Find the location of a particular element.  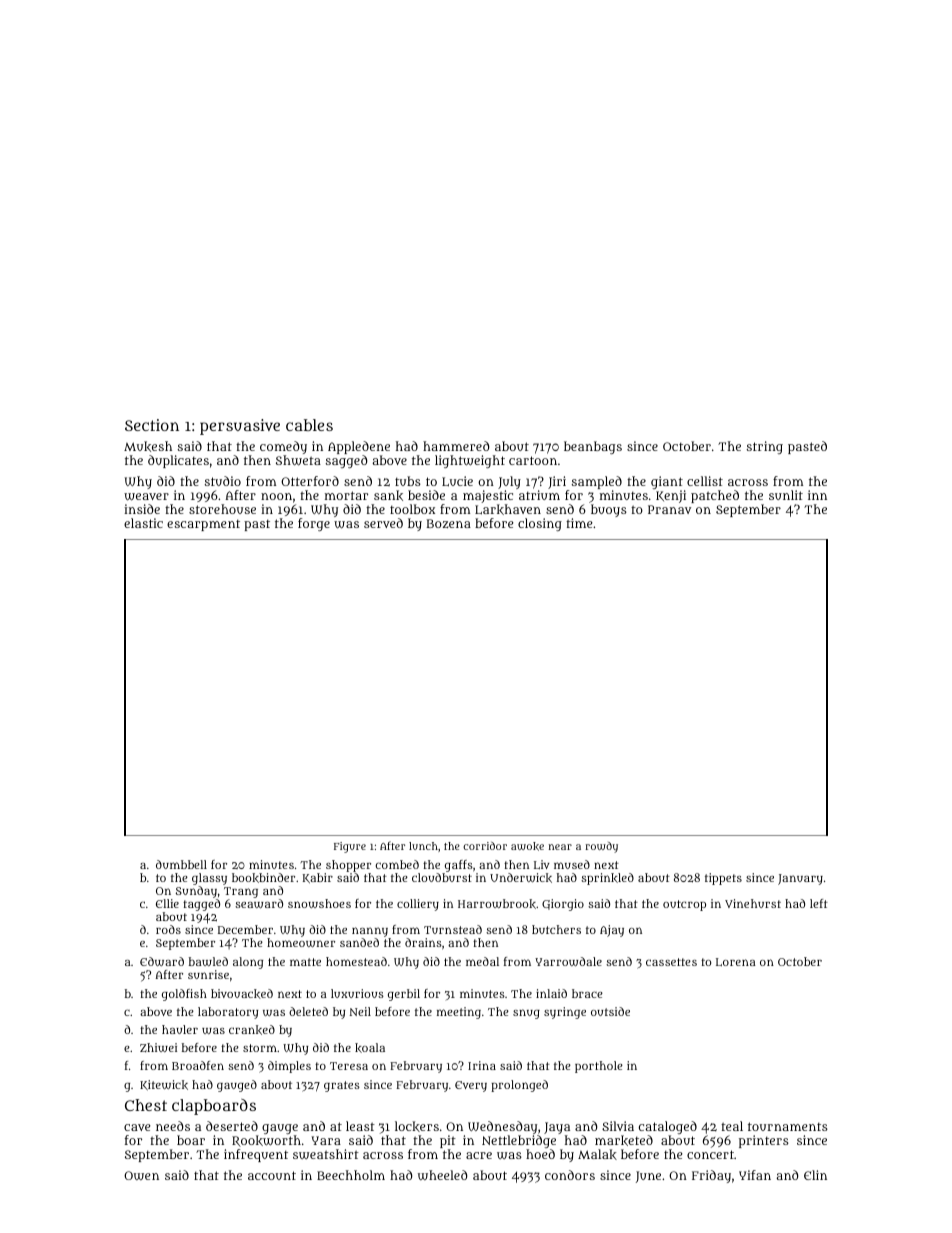

Owen is located at coordinates (141, 1175).
